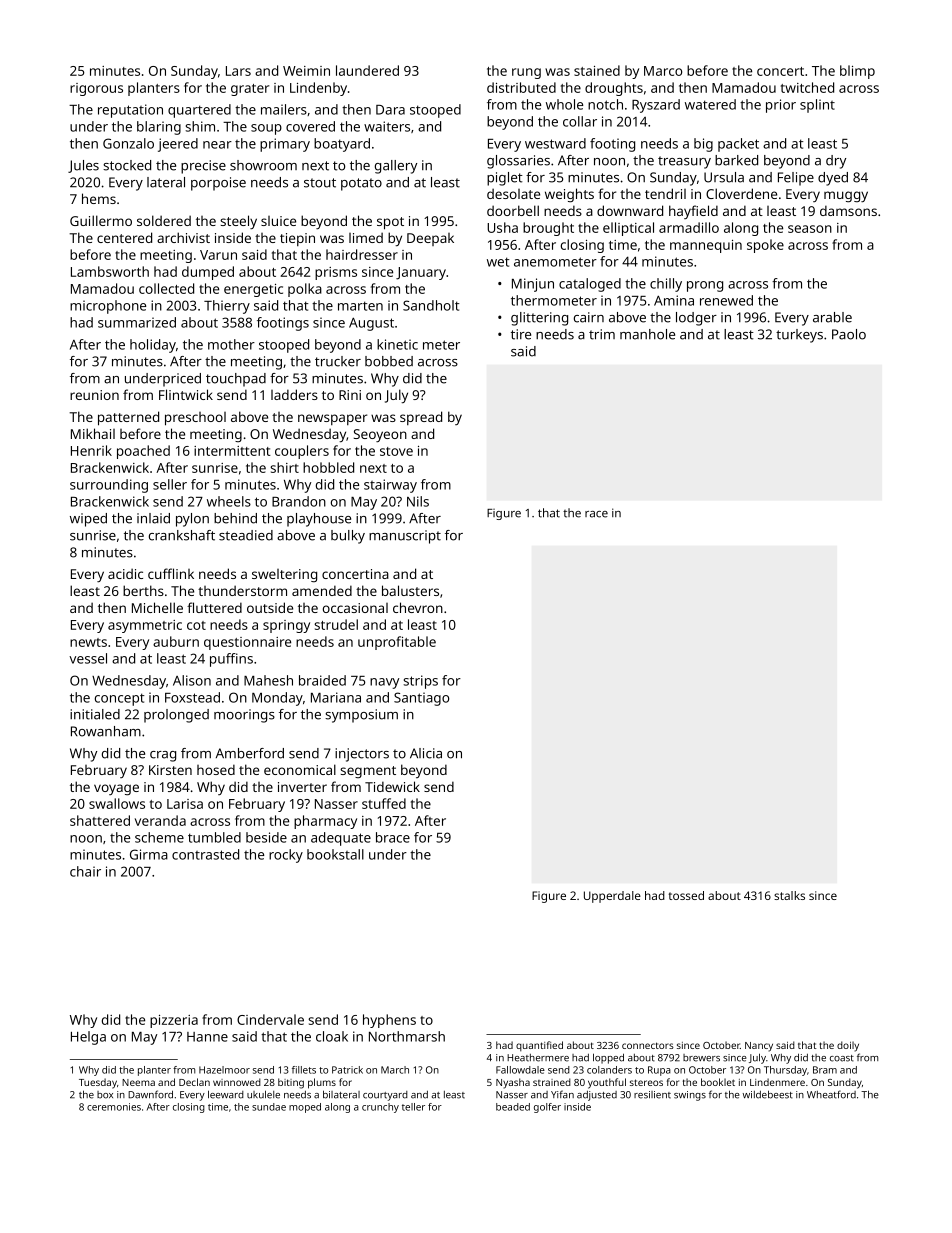 The image size is (952, 1233). What do you see at coordinates (420, 682) in the document?
I see `strips` at bounding box center [420, 682].
